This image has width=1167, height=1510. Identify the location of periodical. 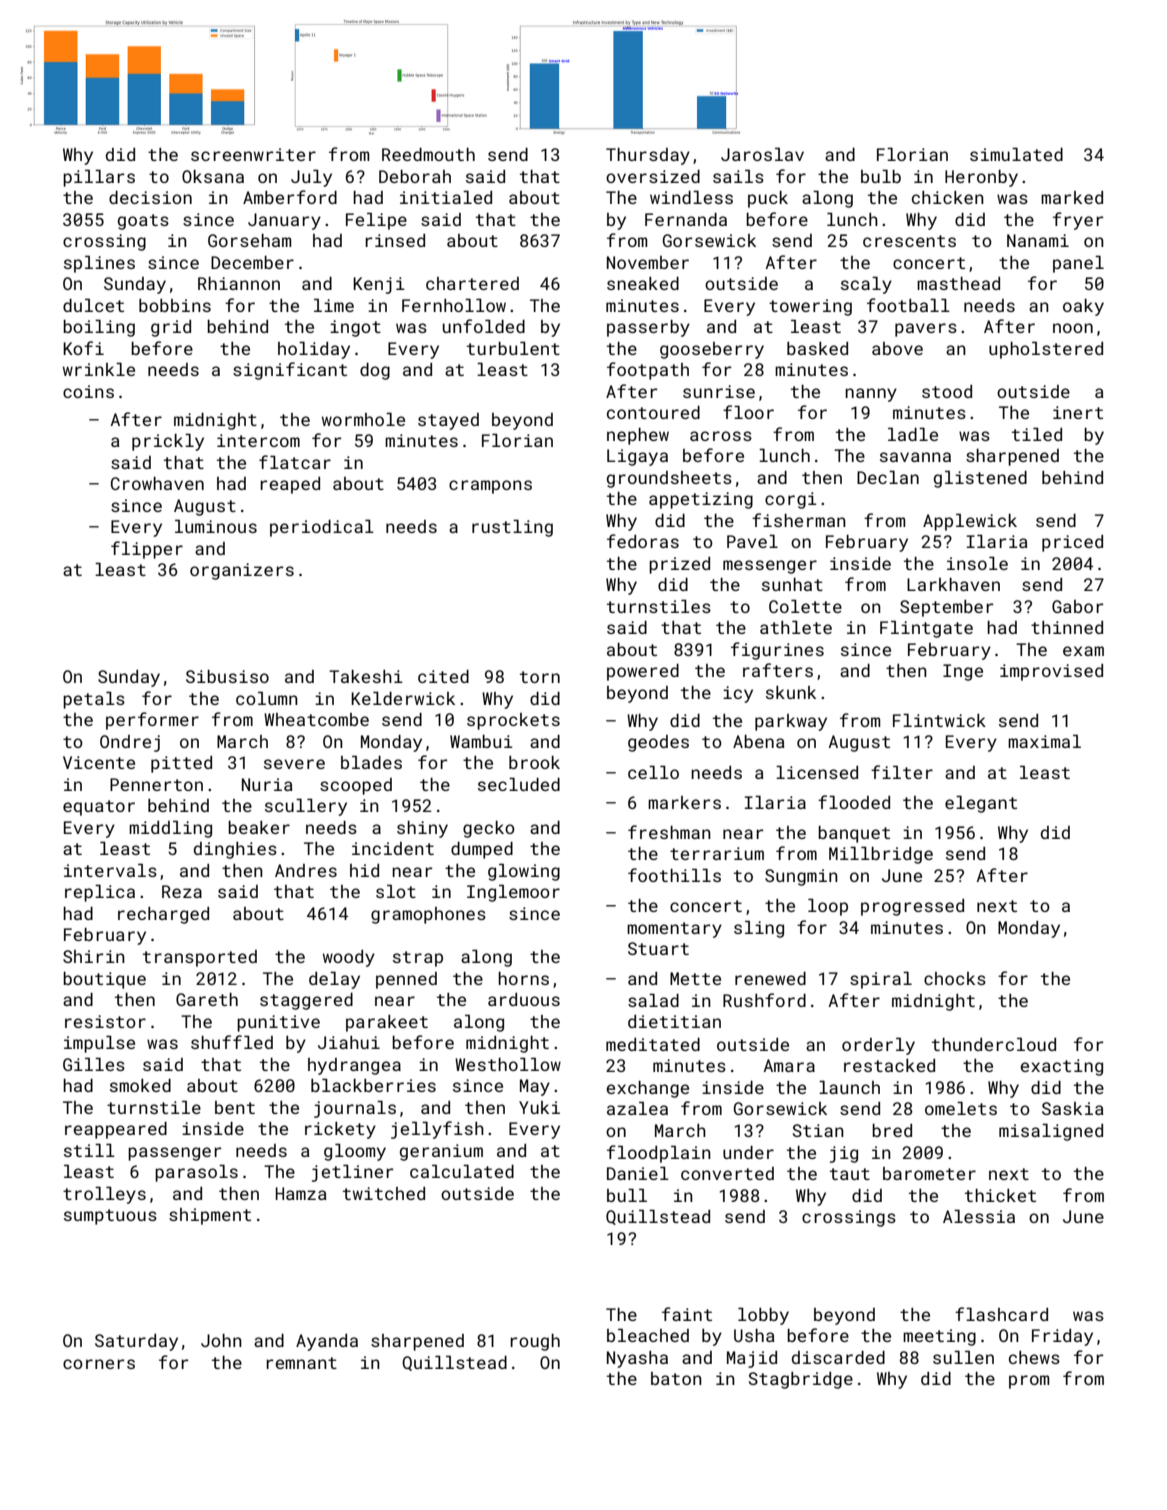
(322, 528).
